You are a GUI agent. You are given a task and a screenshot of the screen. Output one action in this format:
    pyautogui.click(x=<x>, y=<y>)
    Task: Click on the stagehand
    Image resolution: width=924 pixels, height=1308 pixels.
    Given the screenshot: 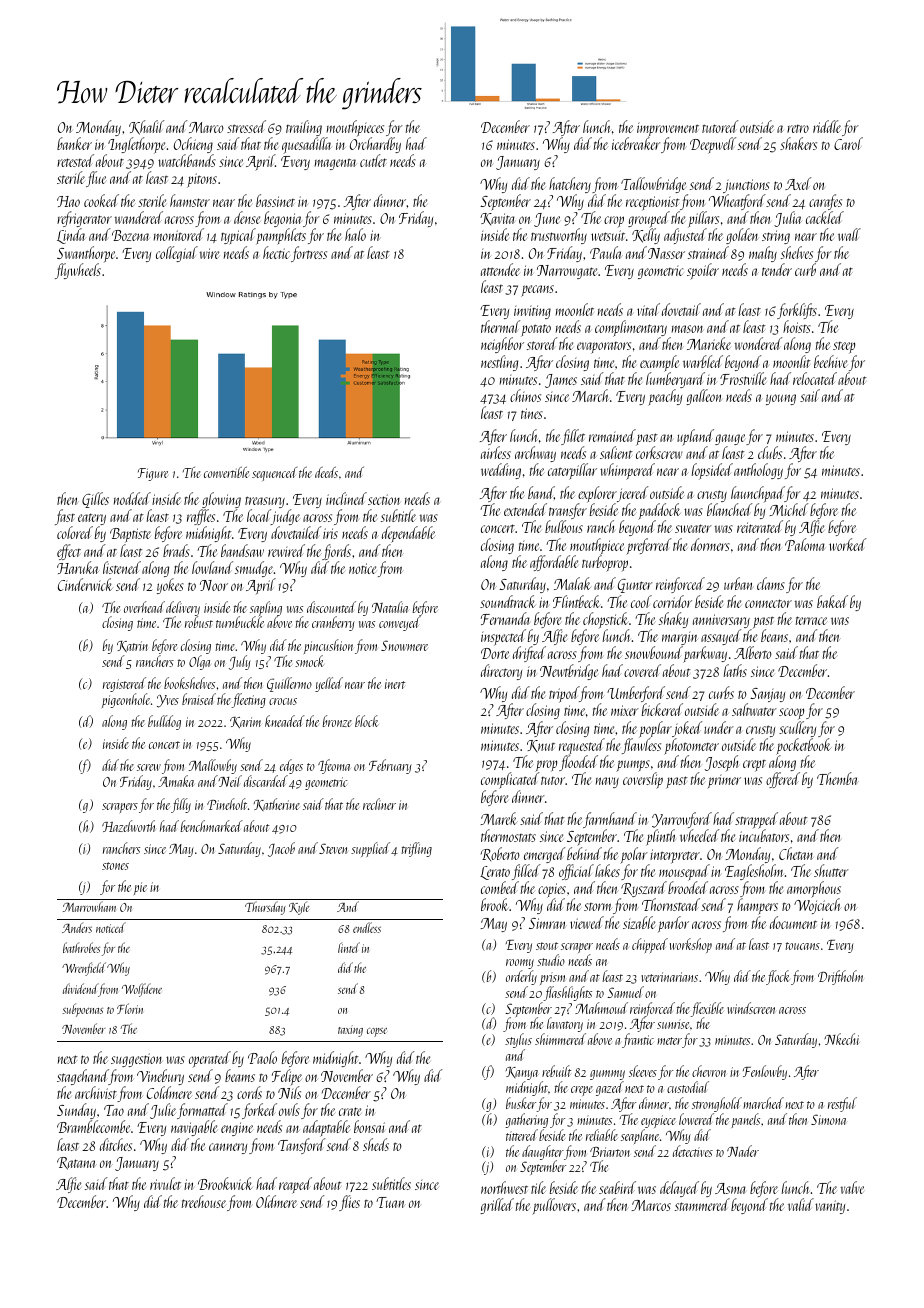 What is the action you would take?
    pyautogui.click(x=83, y=1077)
